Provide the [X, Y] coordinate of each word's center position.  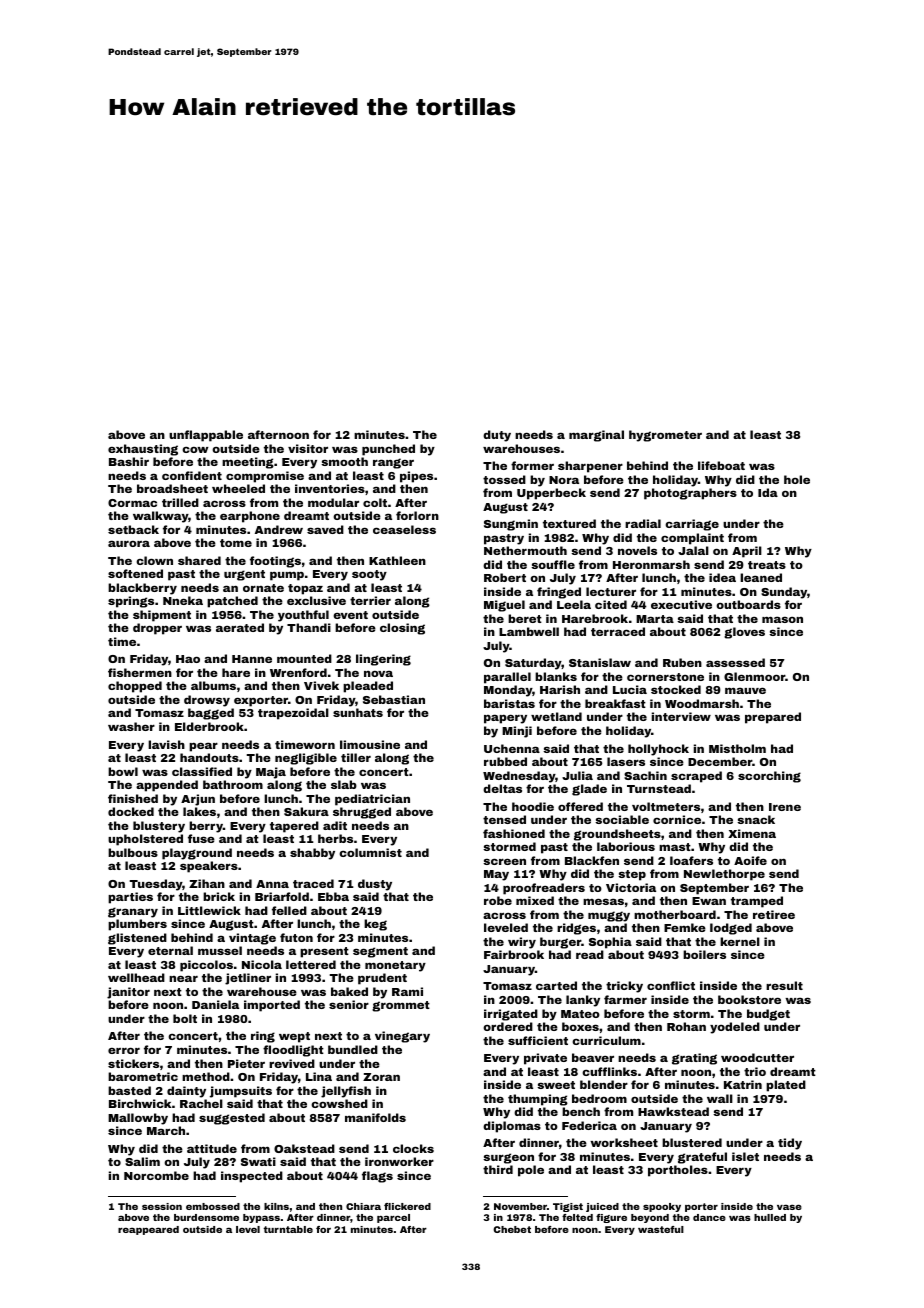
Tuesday [156, 885]
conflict [671, 985]
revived [292, 1063]
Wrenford [298, 672]
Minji [517, 732]
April [747, 552]
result [784, 985]
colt [375, 502]
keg [375, 925]
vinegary [402, 1037]
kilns [276, 1206]
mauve [745, 690]
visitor [308, 448]
